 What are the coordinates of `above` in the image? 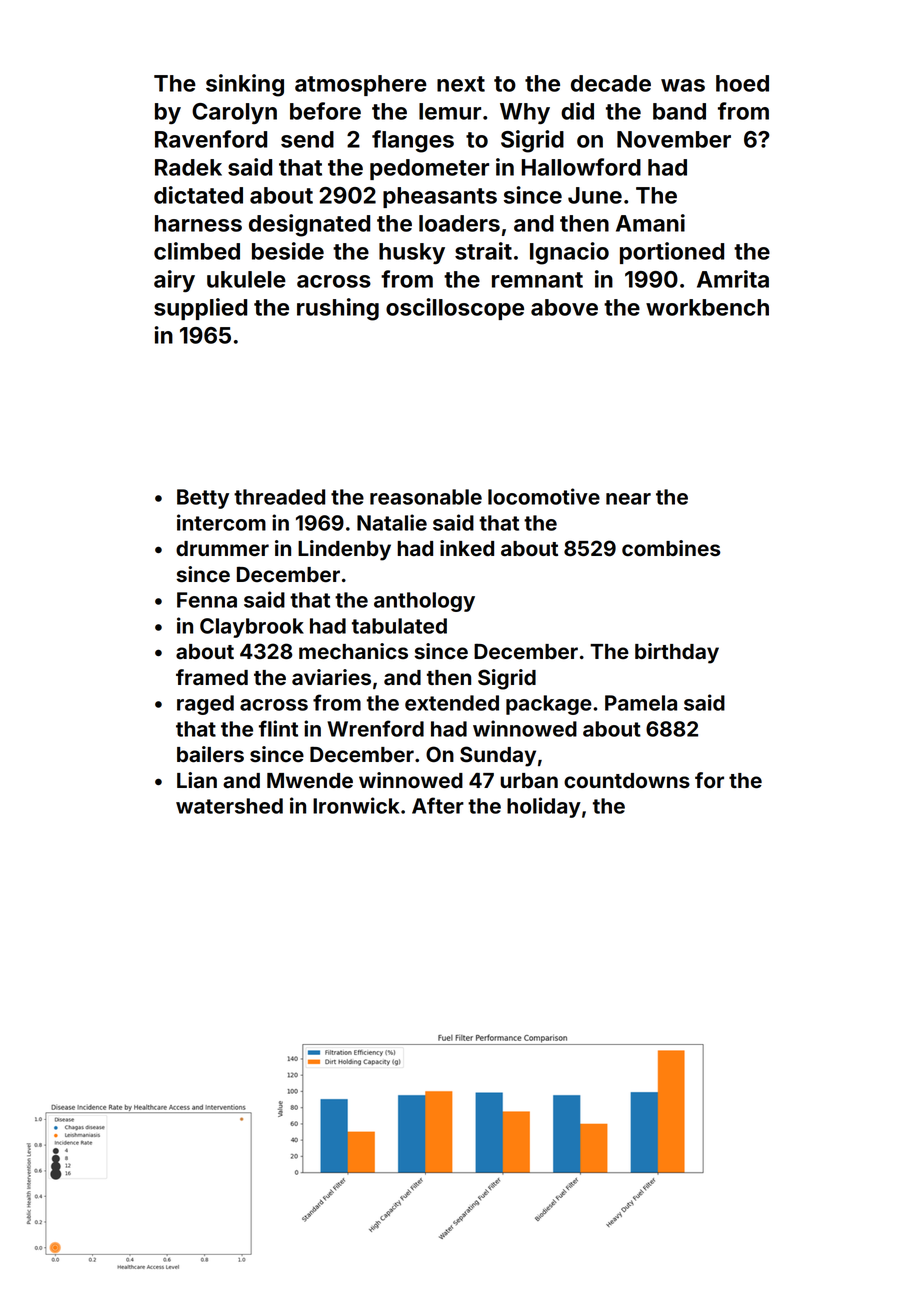 It's located at (564, 307).
